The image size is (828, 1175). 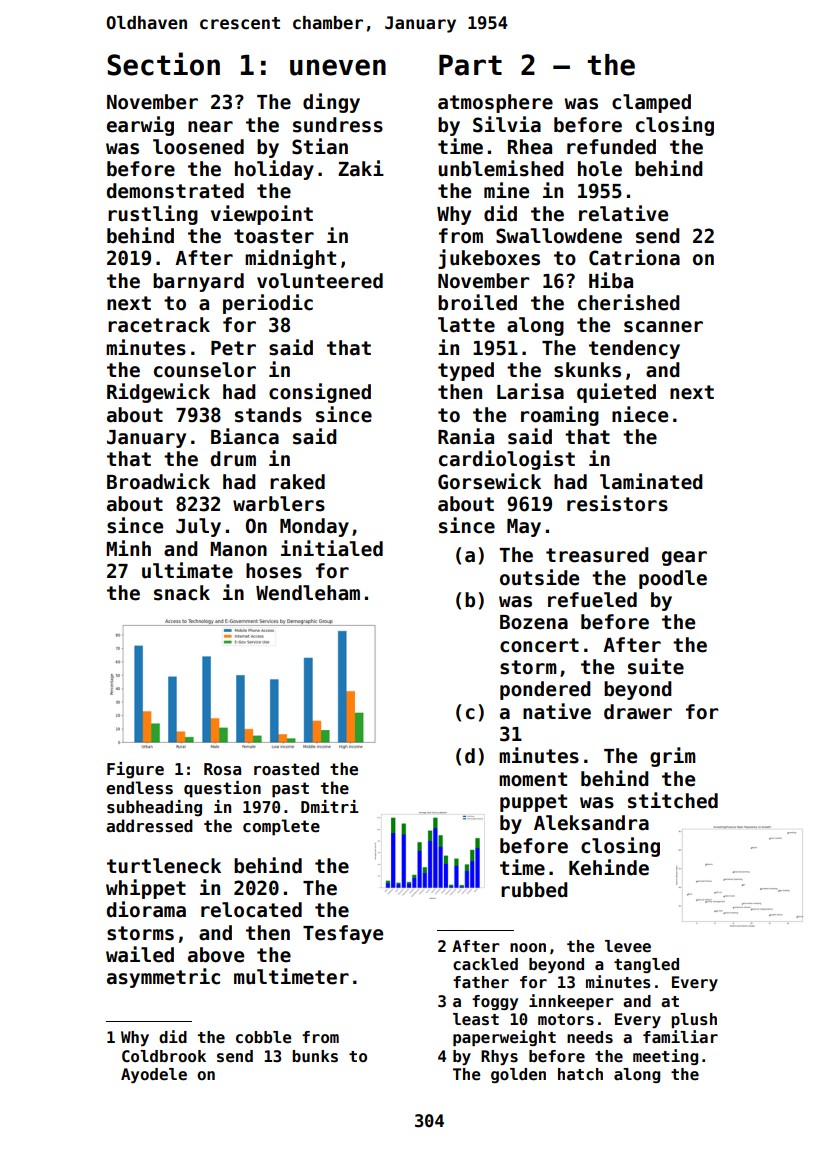 What do you see at coordinates (198, 147) in the screenshot?
I see `loosened` at bounding box center [198, 147].
